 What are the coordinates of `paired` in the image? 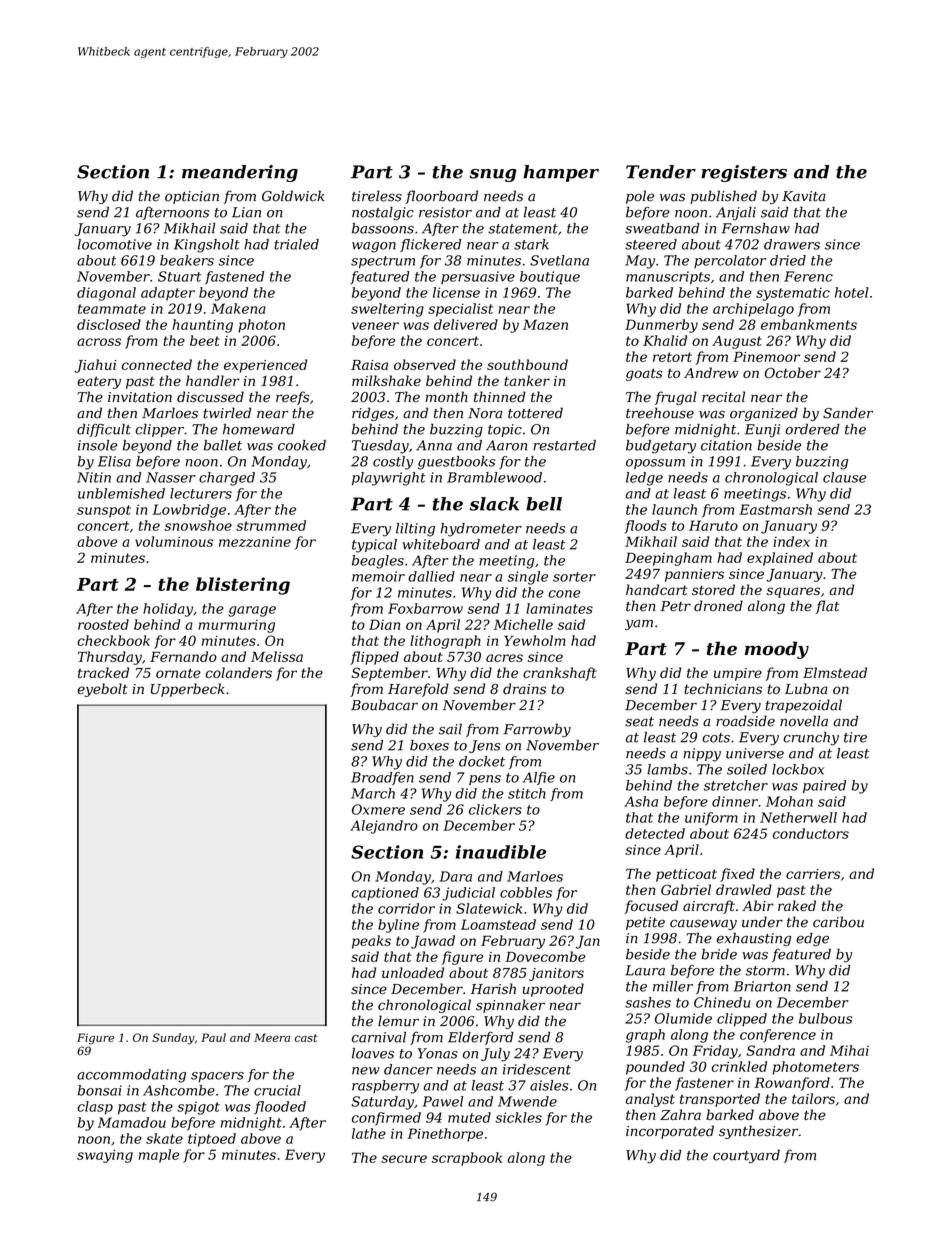 It's located at (824, 786).
